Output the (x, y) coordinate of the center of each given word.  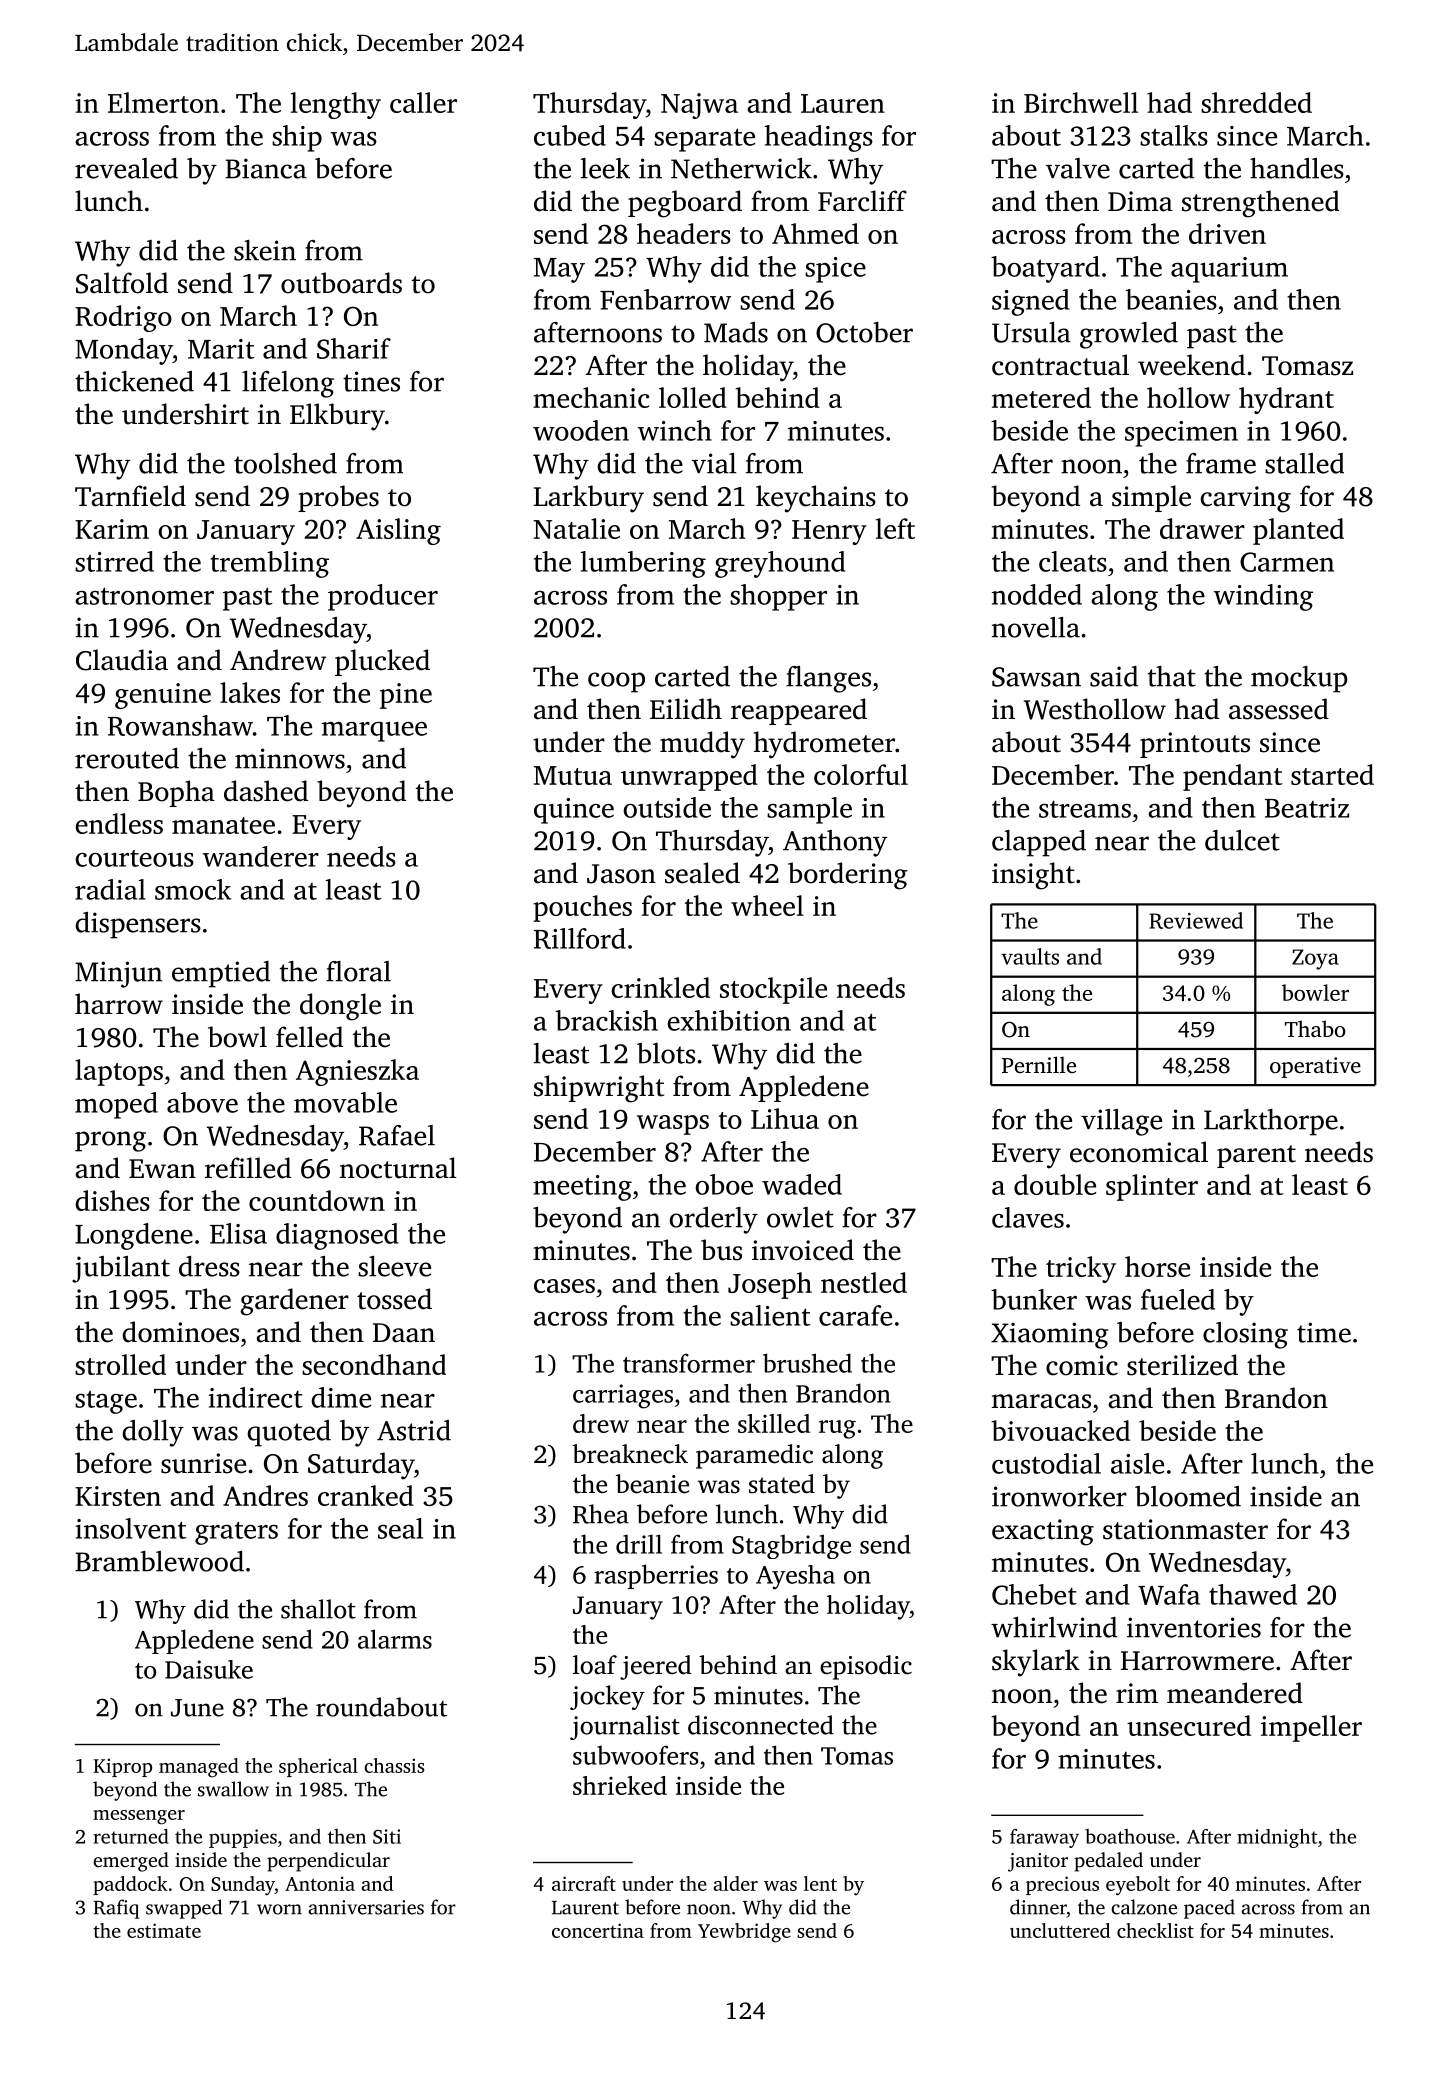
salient (770, 1315)
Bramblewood (159, 1561)
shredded (1256, 102)
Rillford (580, 938)
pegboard (685, 204)
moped (116, 1105)
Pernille (1039, 1064)
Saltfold (122, 283)
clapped (1039, 843)
